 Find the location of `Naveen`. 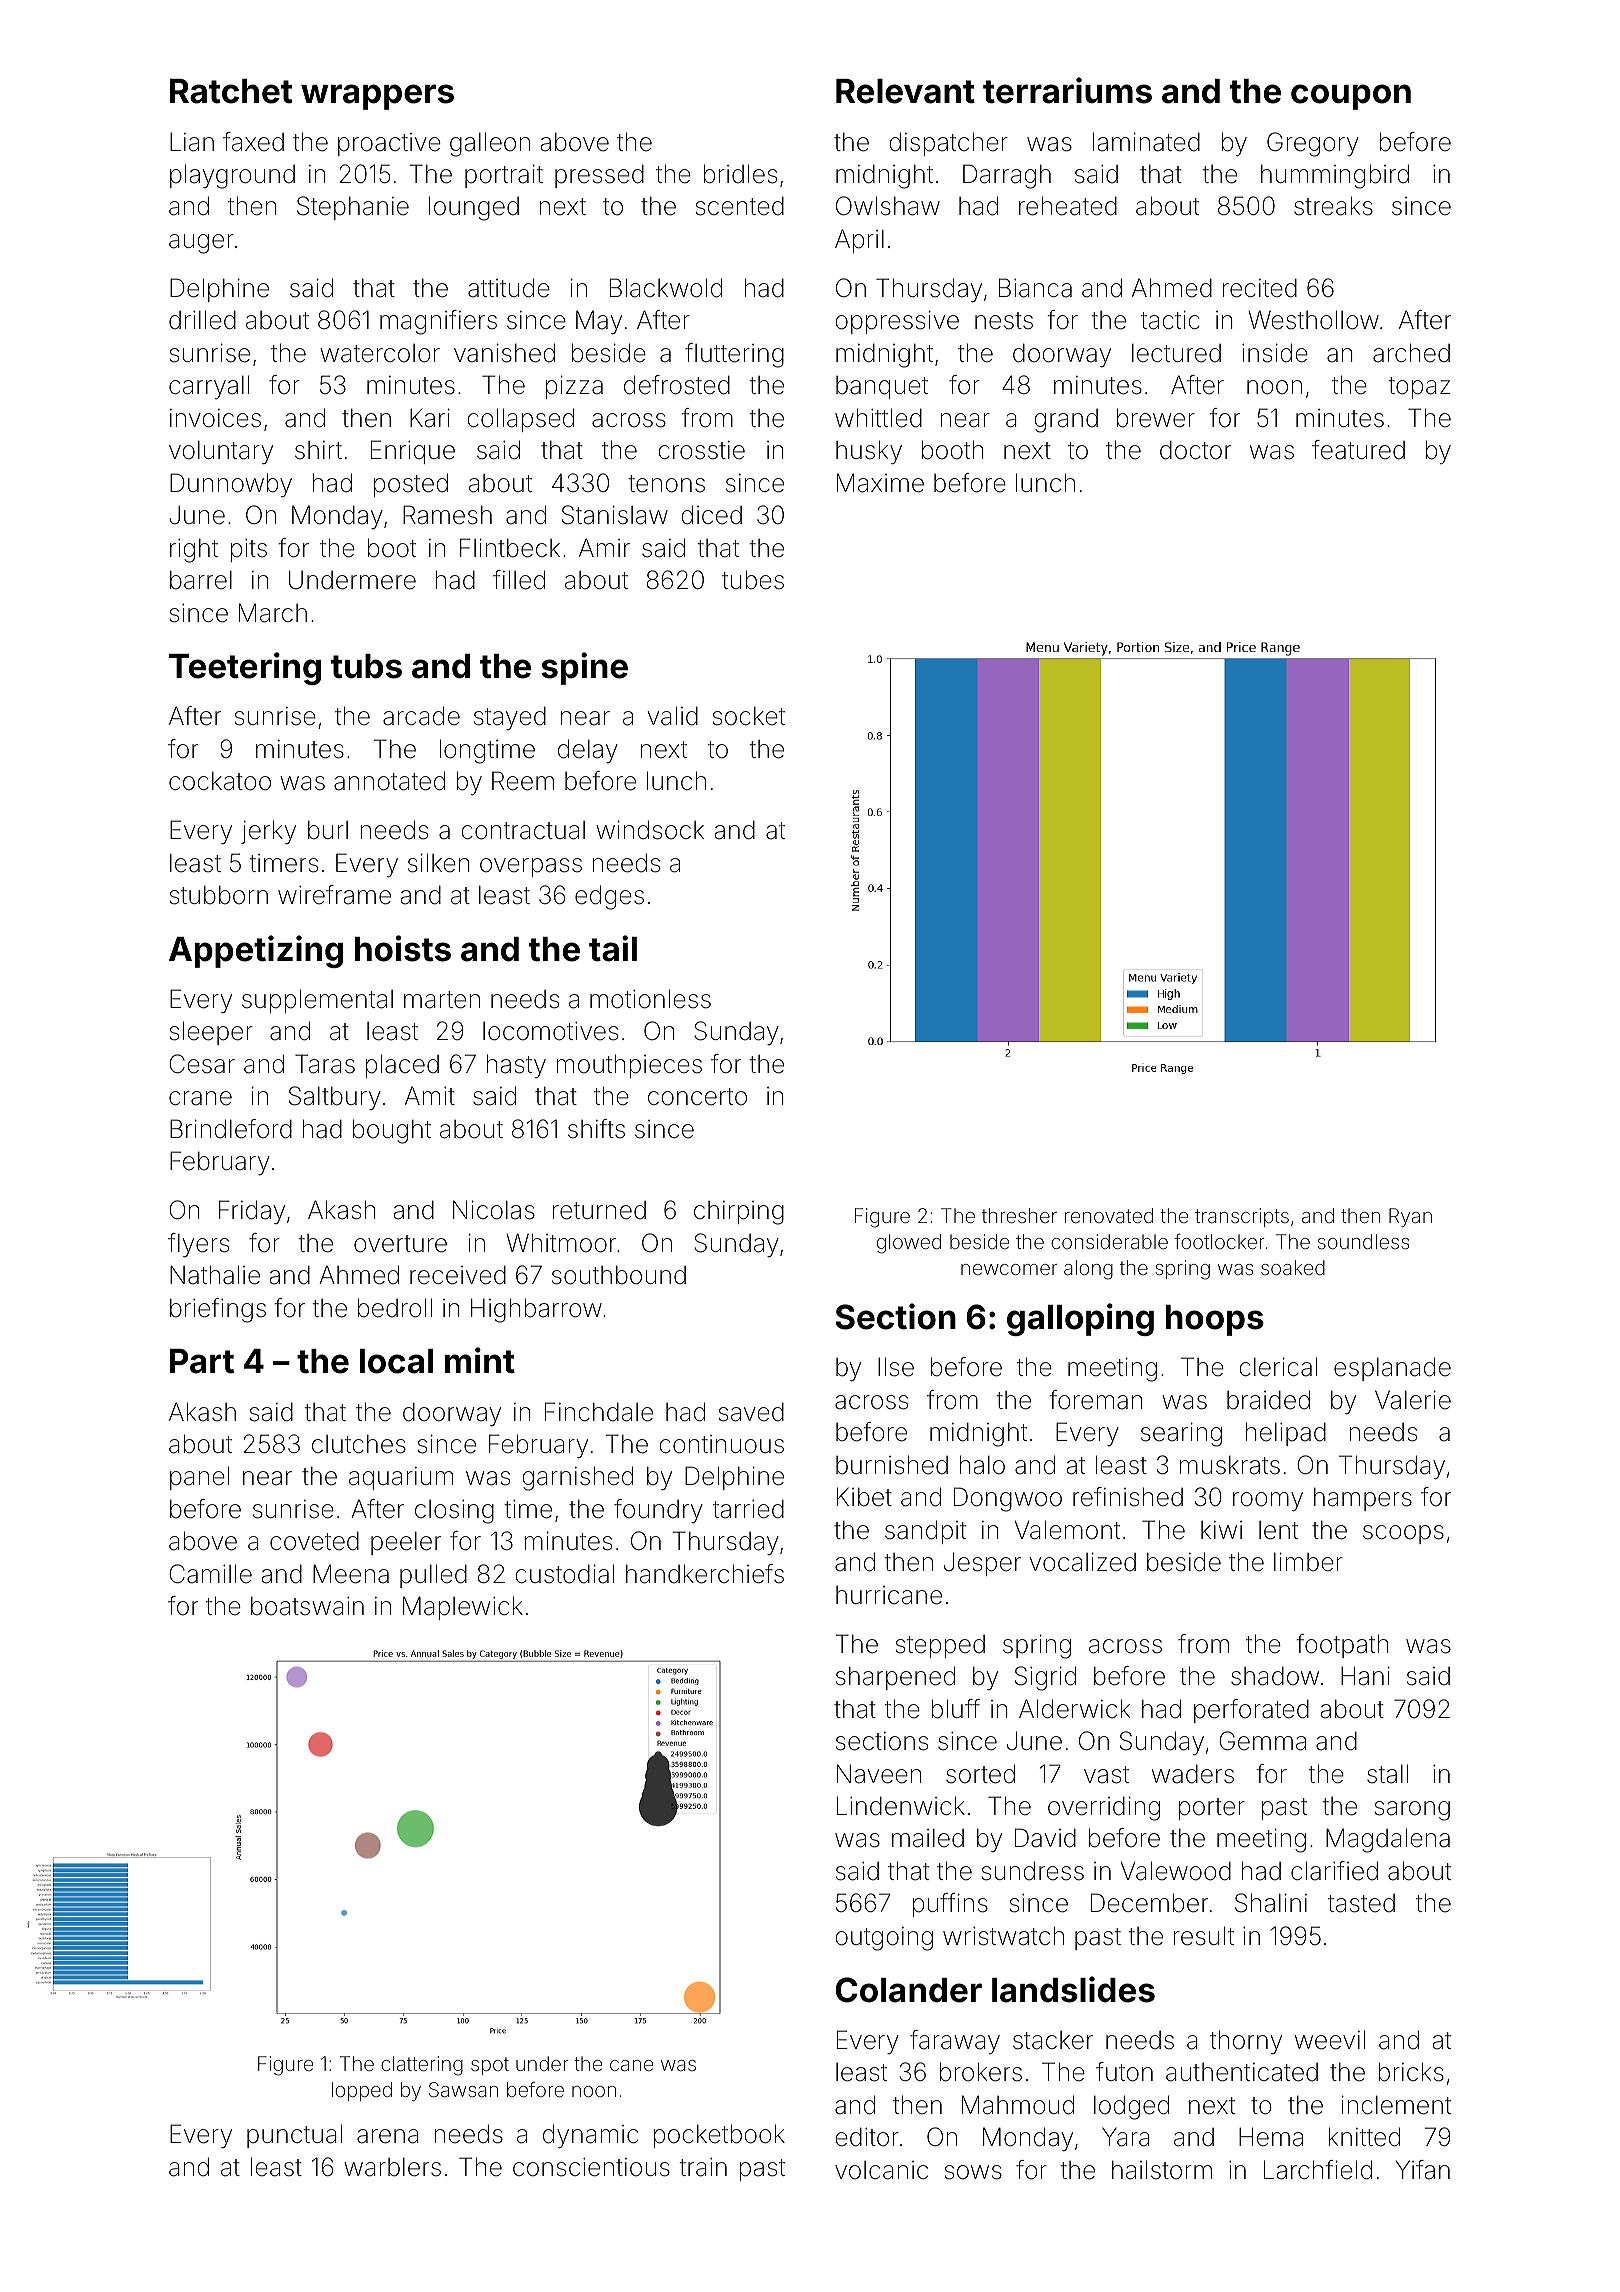

Naveen is located at coordinates (879, 1774).
